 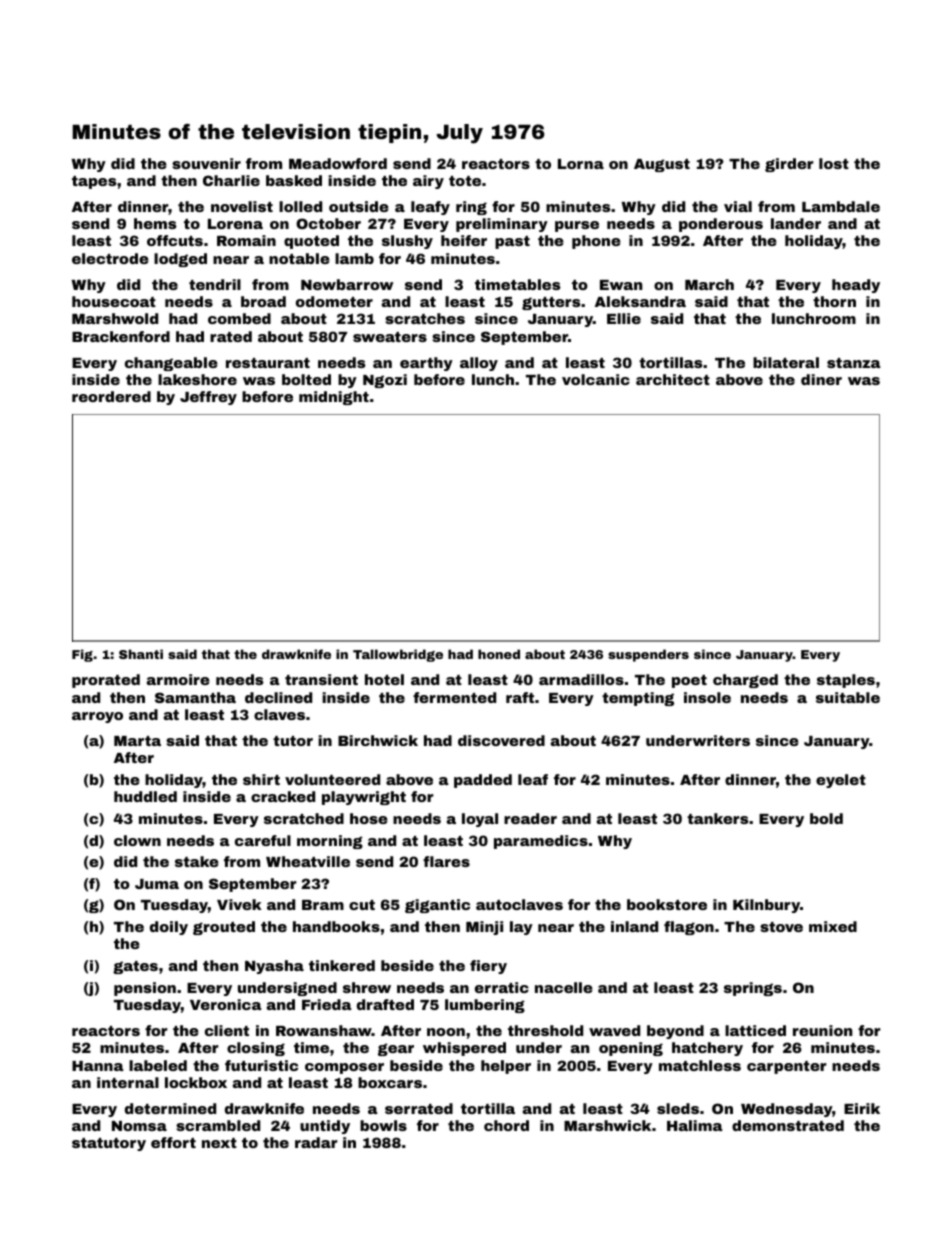 What do you see at coordinates (367, 987) in the document?
I see `shrew` at bounding box center [367, 987].
